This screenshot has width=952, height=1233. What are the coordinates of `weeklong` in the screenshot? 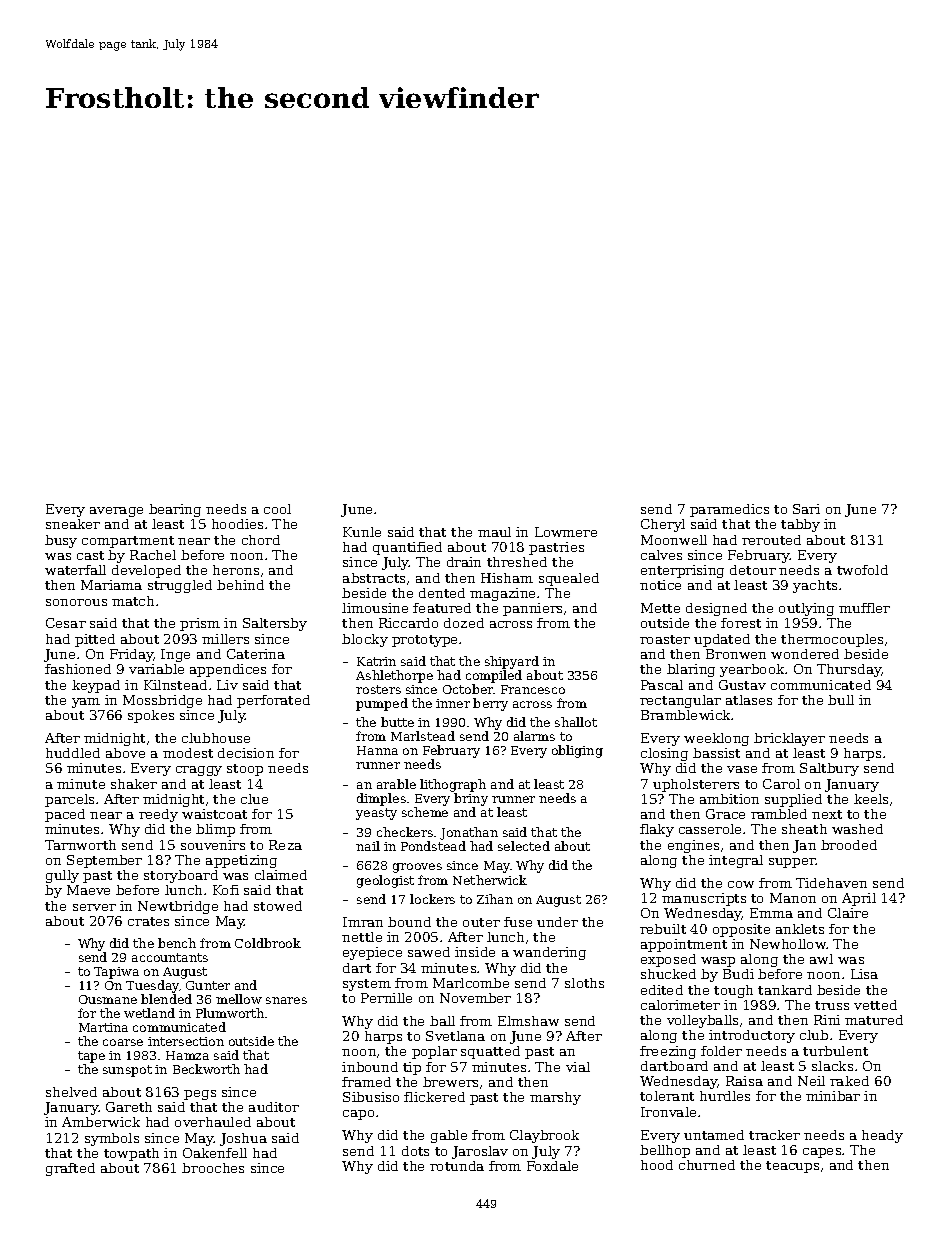 It's located at (716, 739).
